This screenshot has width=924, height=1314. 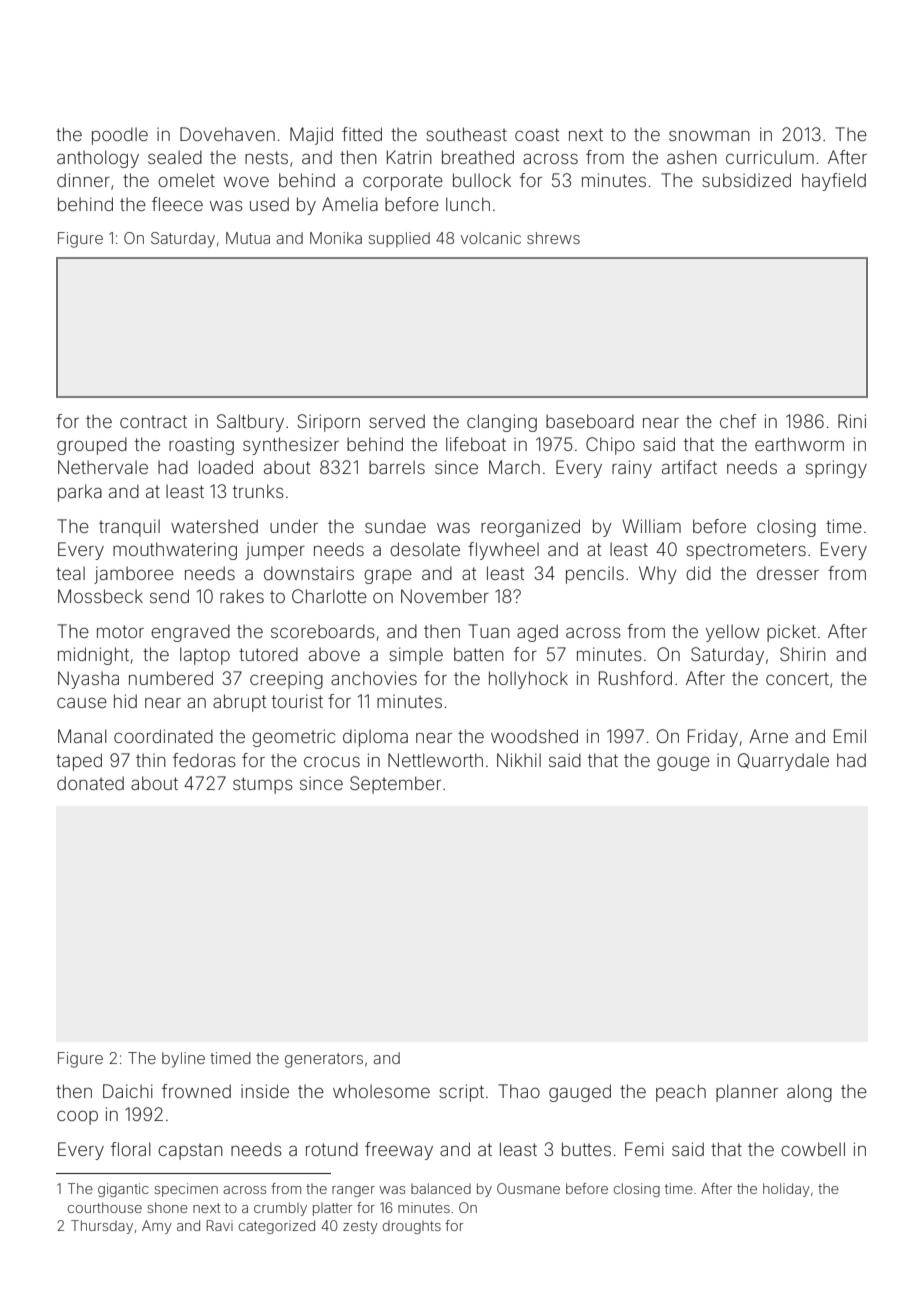 I want to click on September, so click(x=395, y=785).
